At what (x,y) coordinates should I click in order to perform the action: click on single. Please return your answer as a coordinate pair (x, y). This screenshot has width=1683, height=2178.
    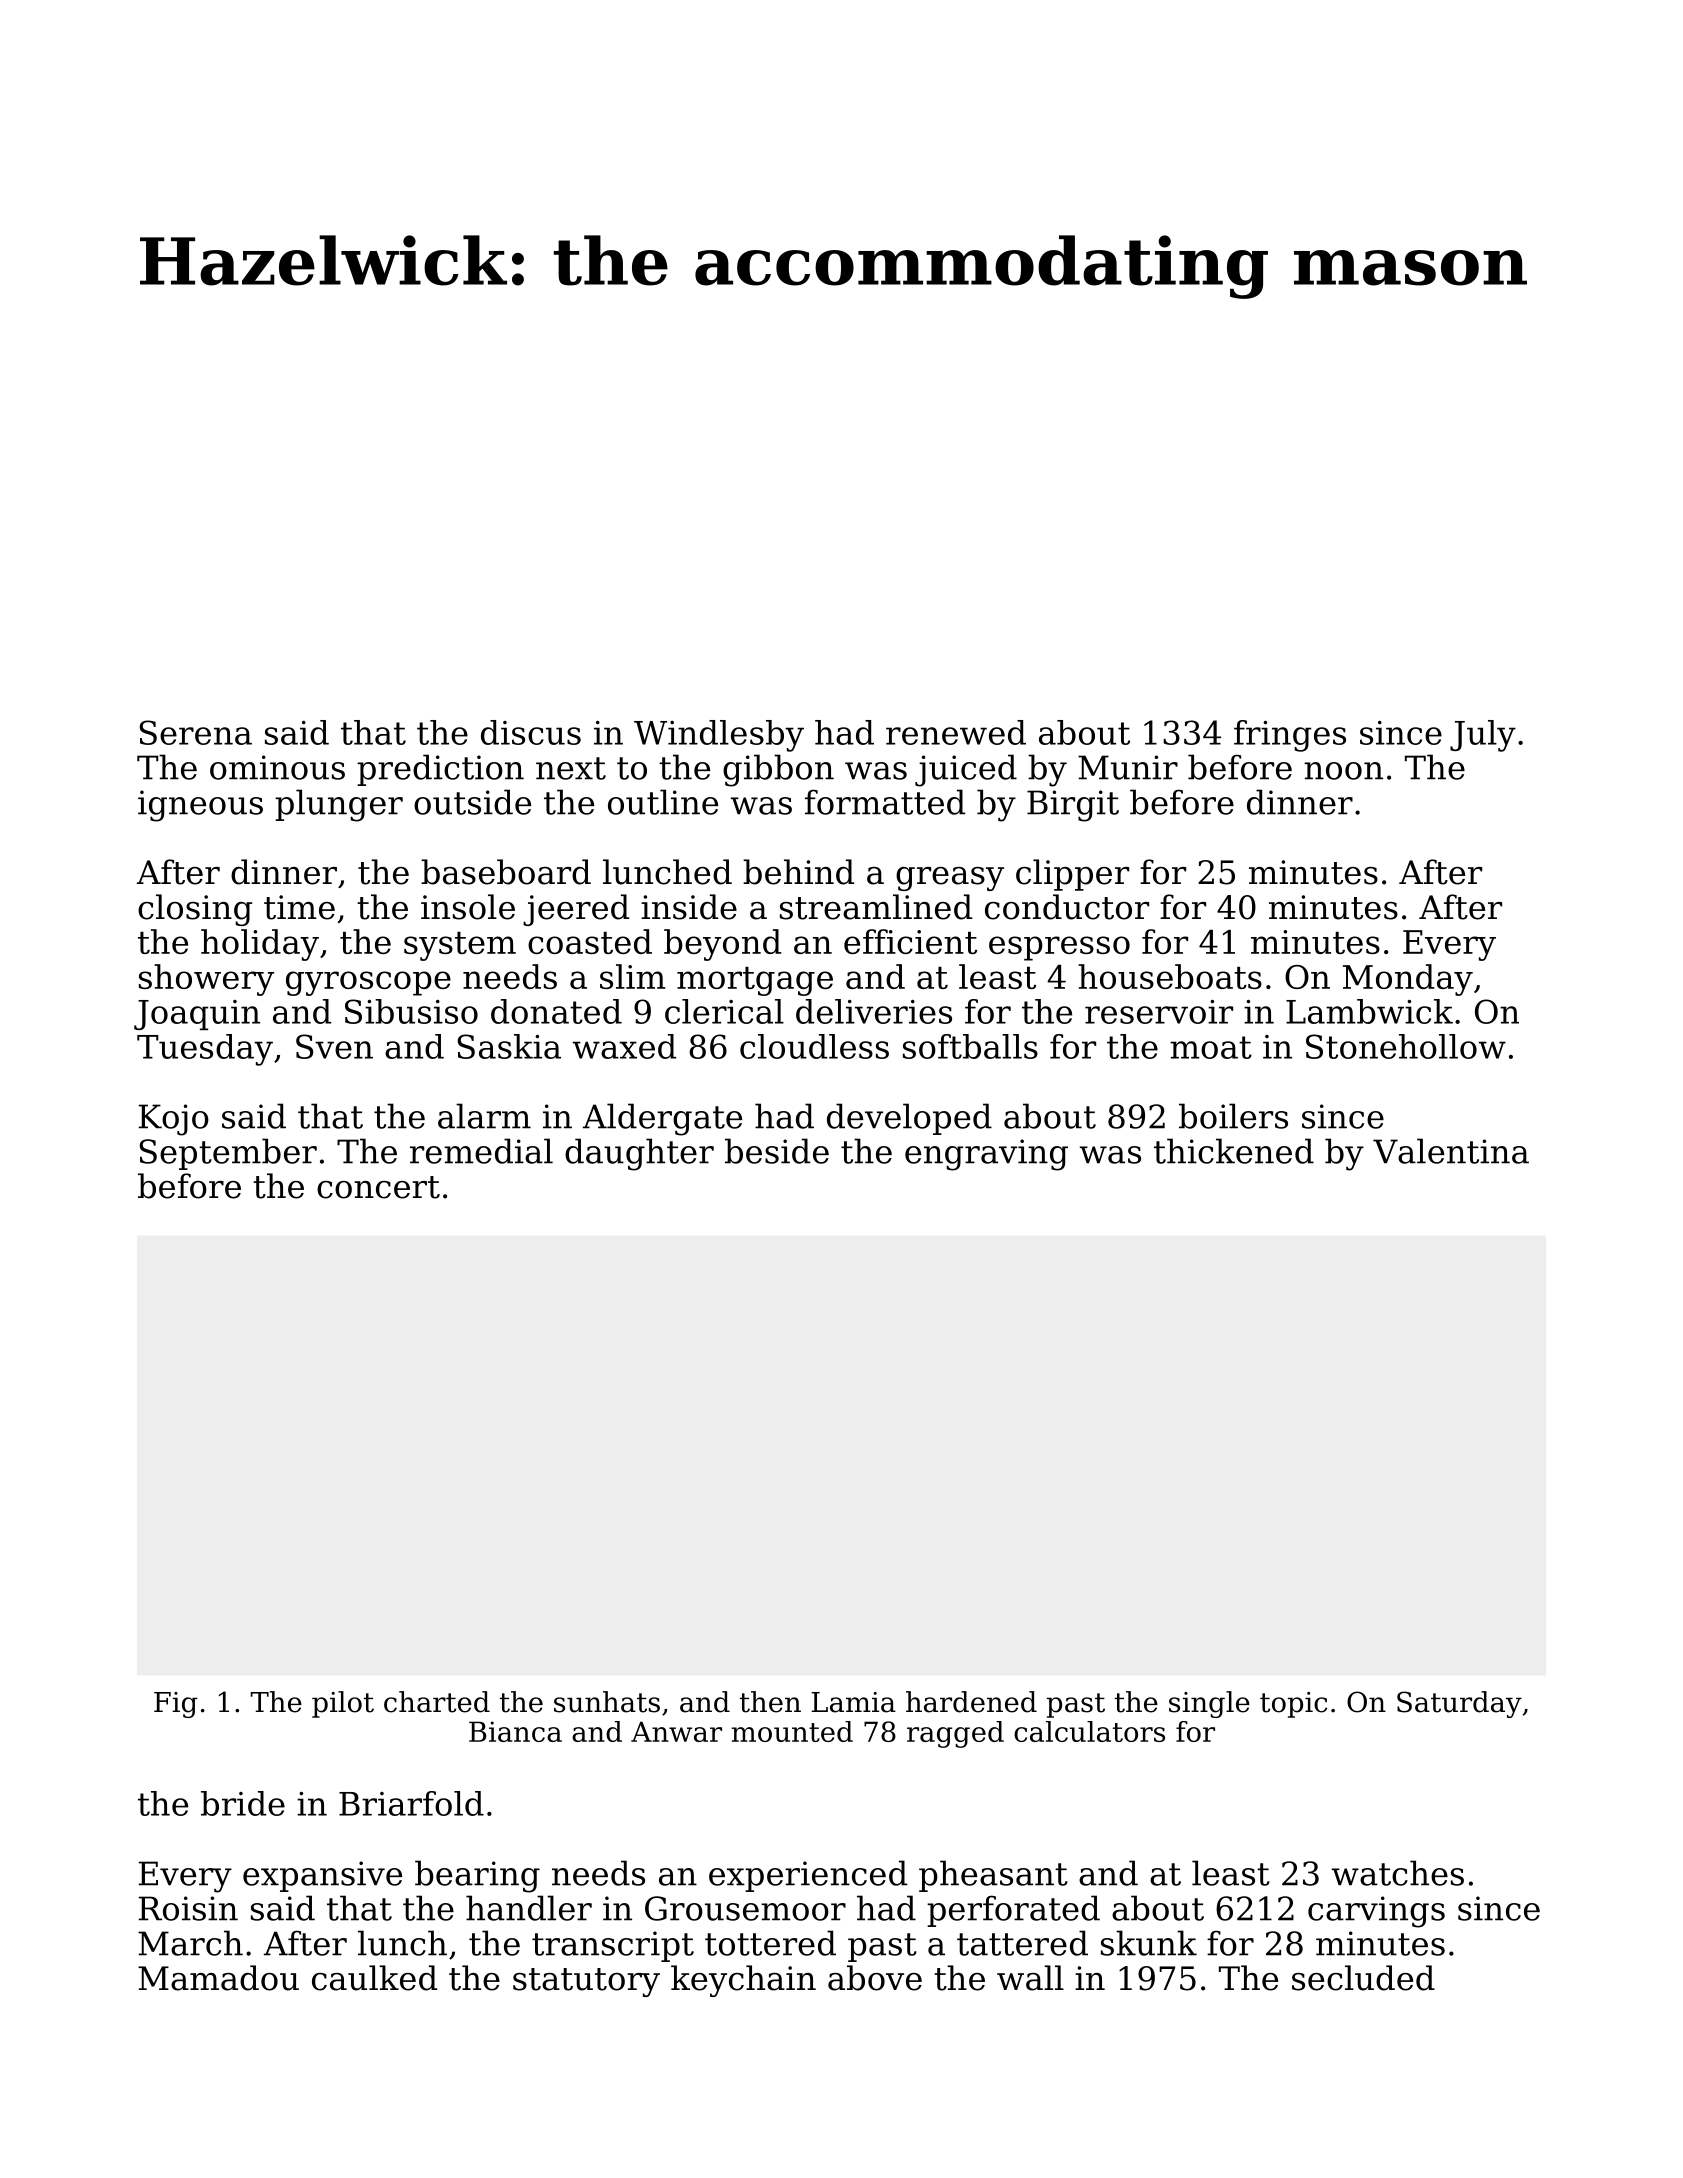
    Looking at the image, I should click on (1209, 1704).
